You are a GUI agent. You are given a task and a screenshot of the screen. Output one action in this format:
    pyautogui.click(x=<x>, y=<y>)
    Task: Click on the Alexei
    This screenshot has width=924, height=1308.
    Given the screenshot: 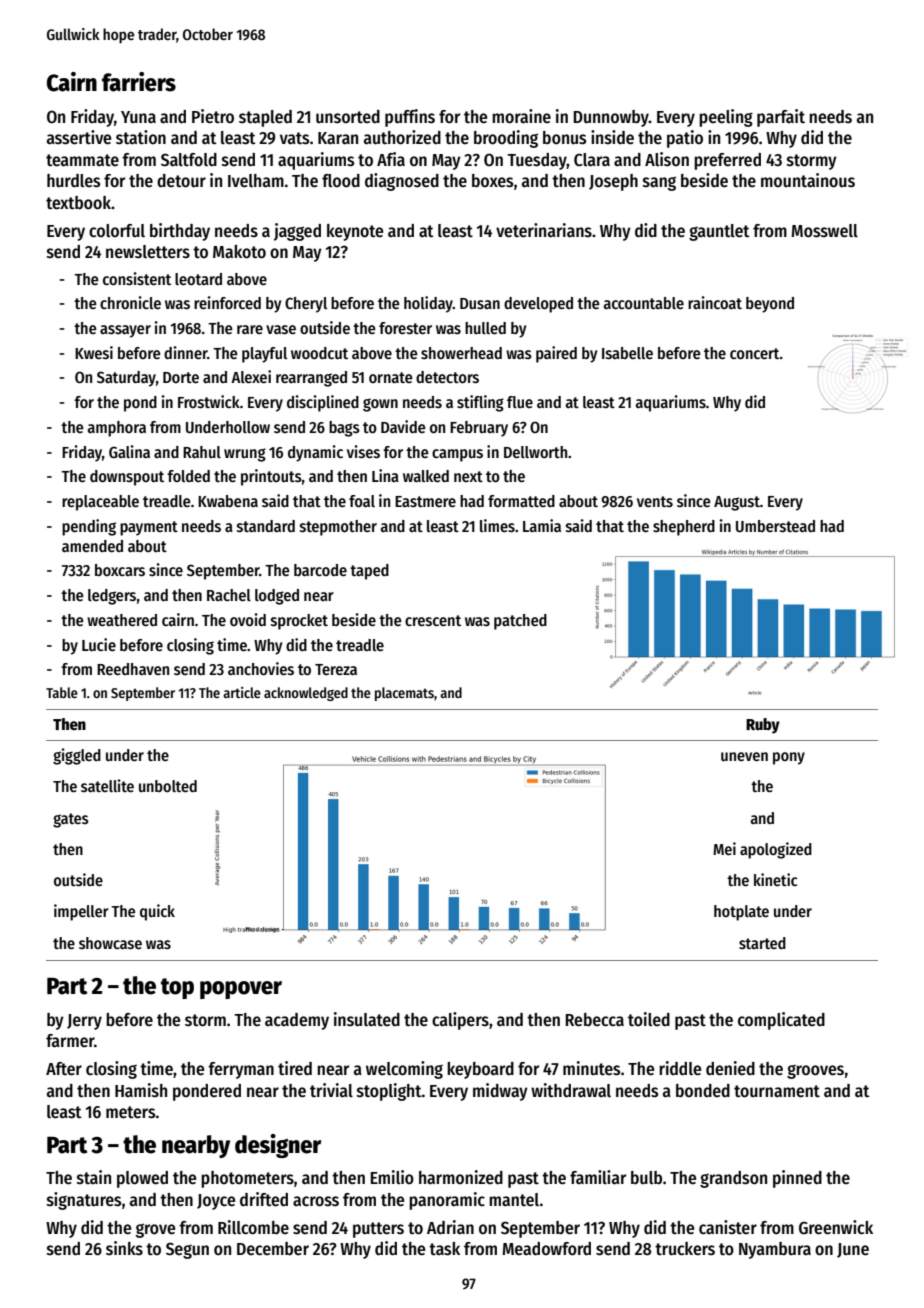 What is the action you would take?
    pyautogui.click(x=251, y=376)
